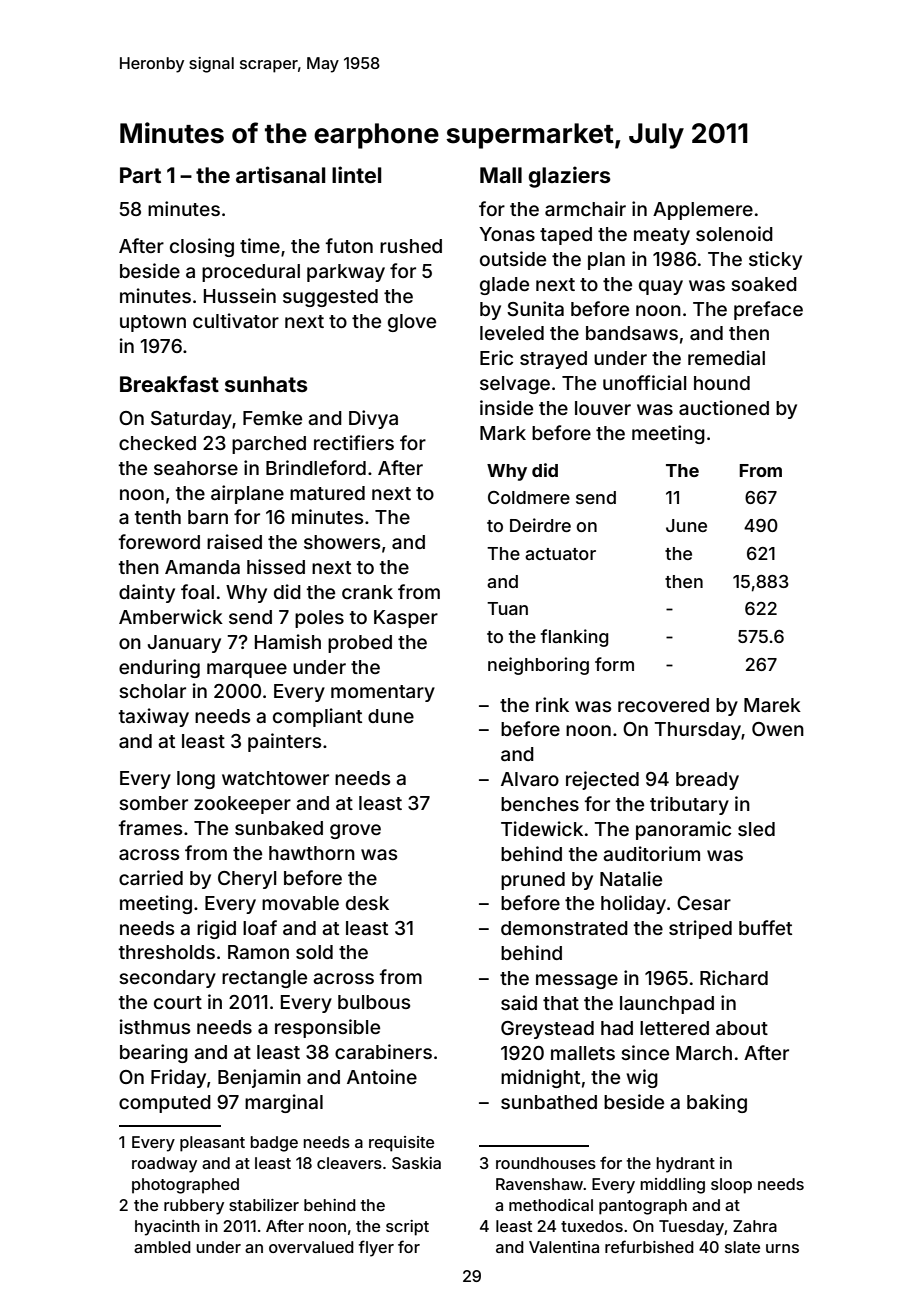 Image resolution: width=924 pixels, height=1311 pixels. I want to click on ambled, so click(162, 1247).
